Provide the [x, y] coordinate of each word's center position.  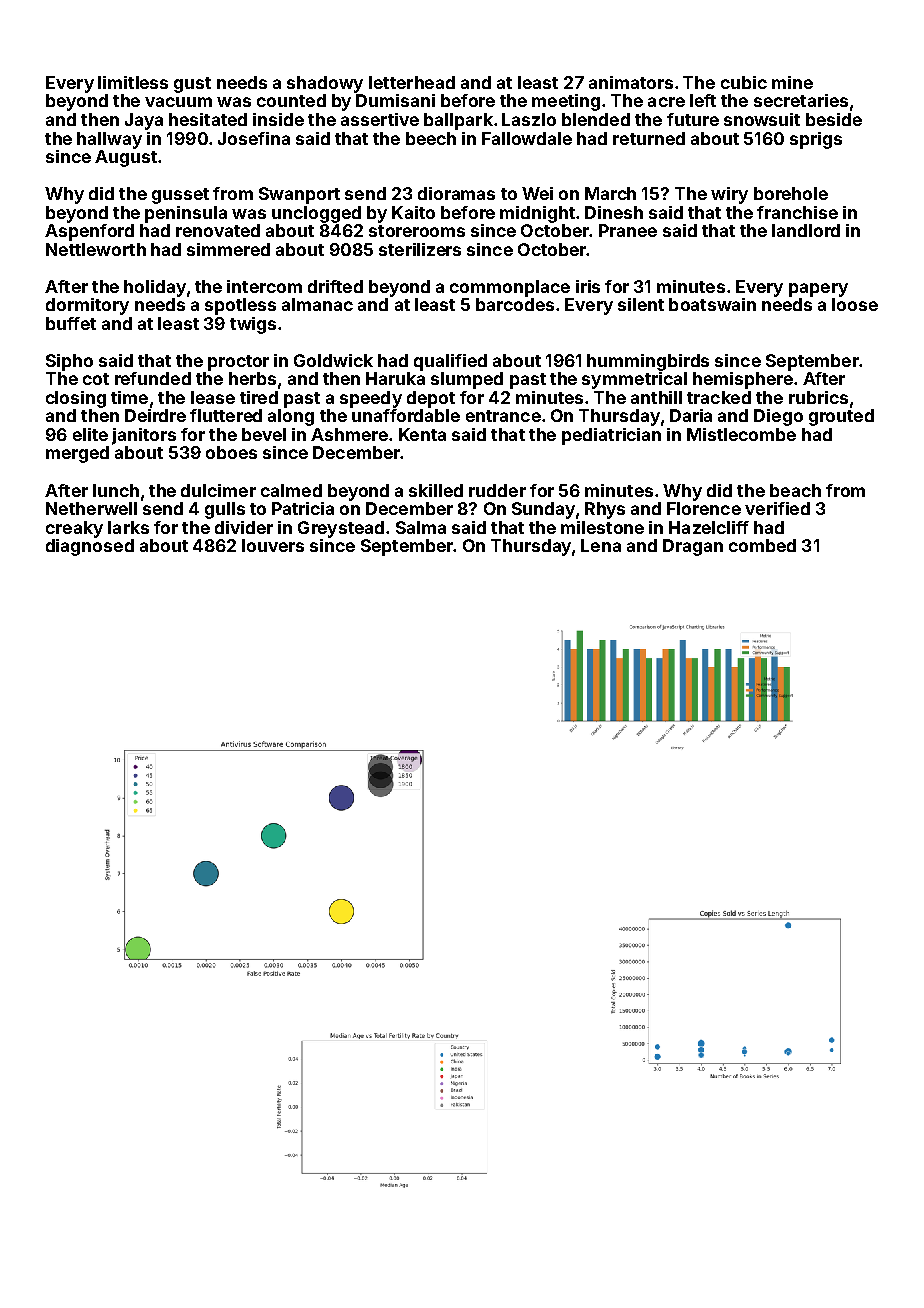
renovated [218, 230]
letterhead [412, 82]
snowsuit [762, 119]
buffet [71, 323]
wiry [729, 195]
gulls [225, 510]
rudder [497, 490]
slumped [467, 380]
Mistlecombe [741, 434]
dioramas [456, 193]
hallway [109, 140]
